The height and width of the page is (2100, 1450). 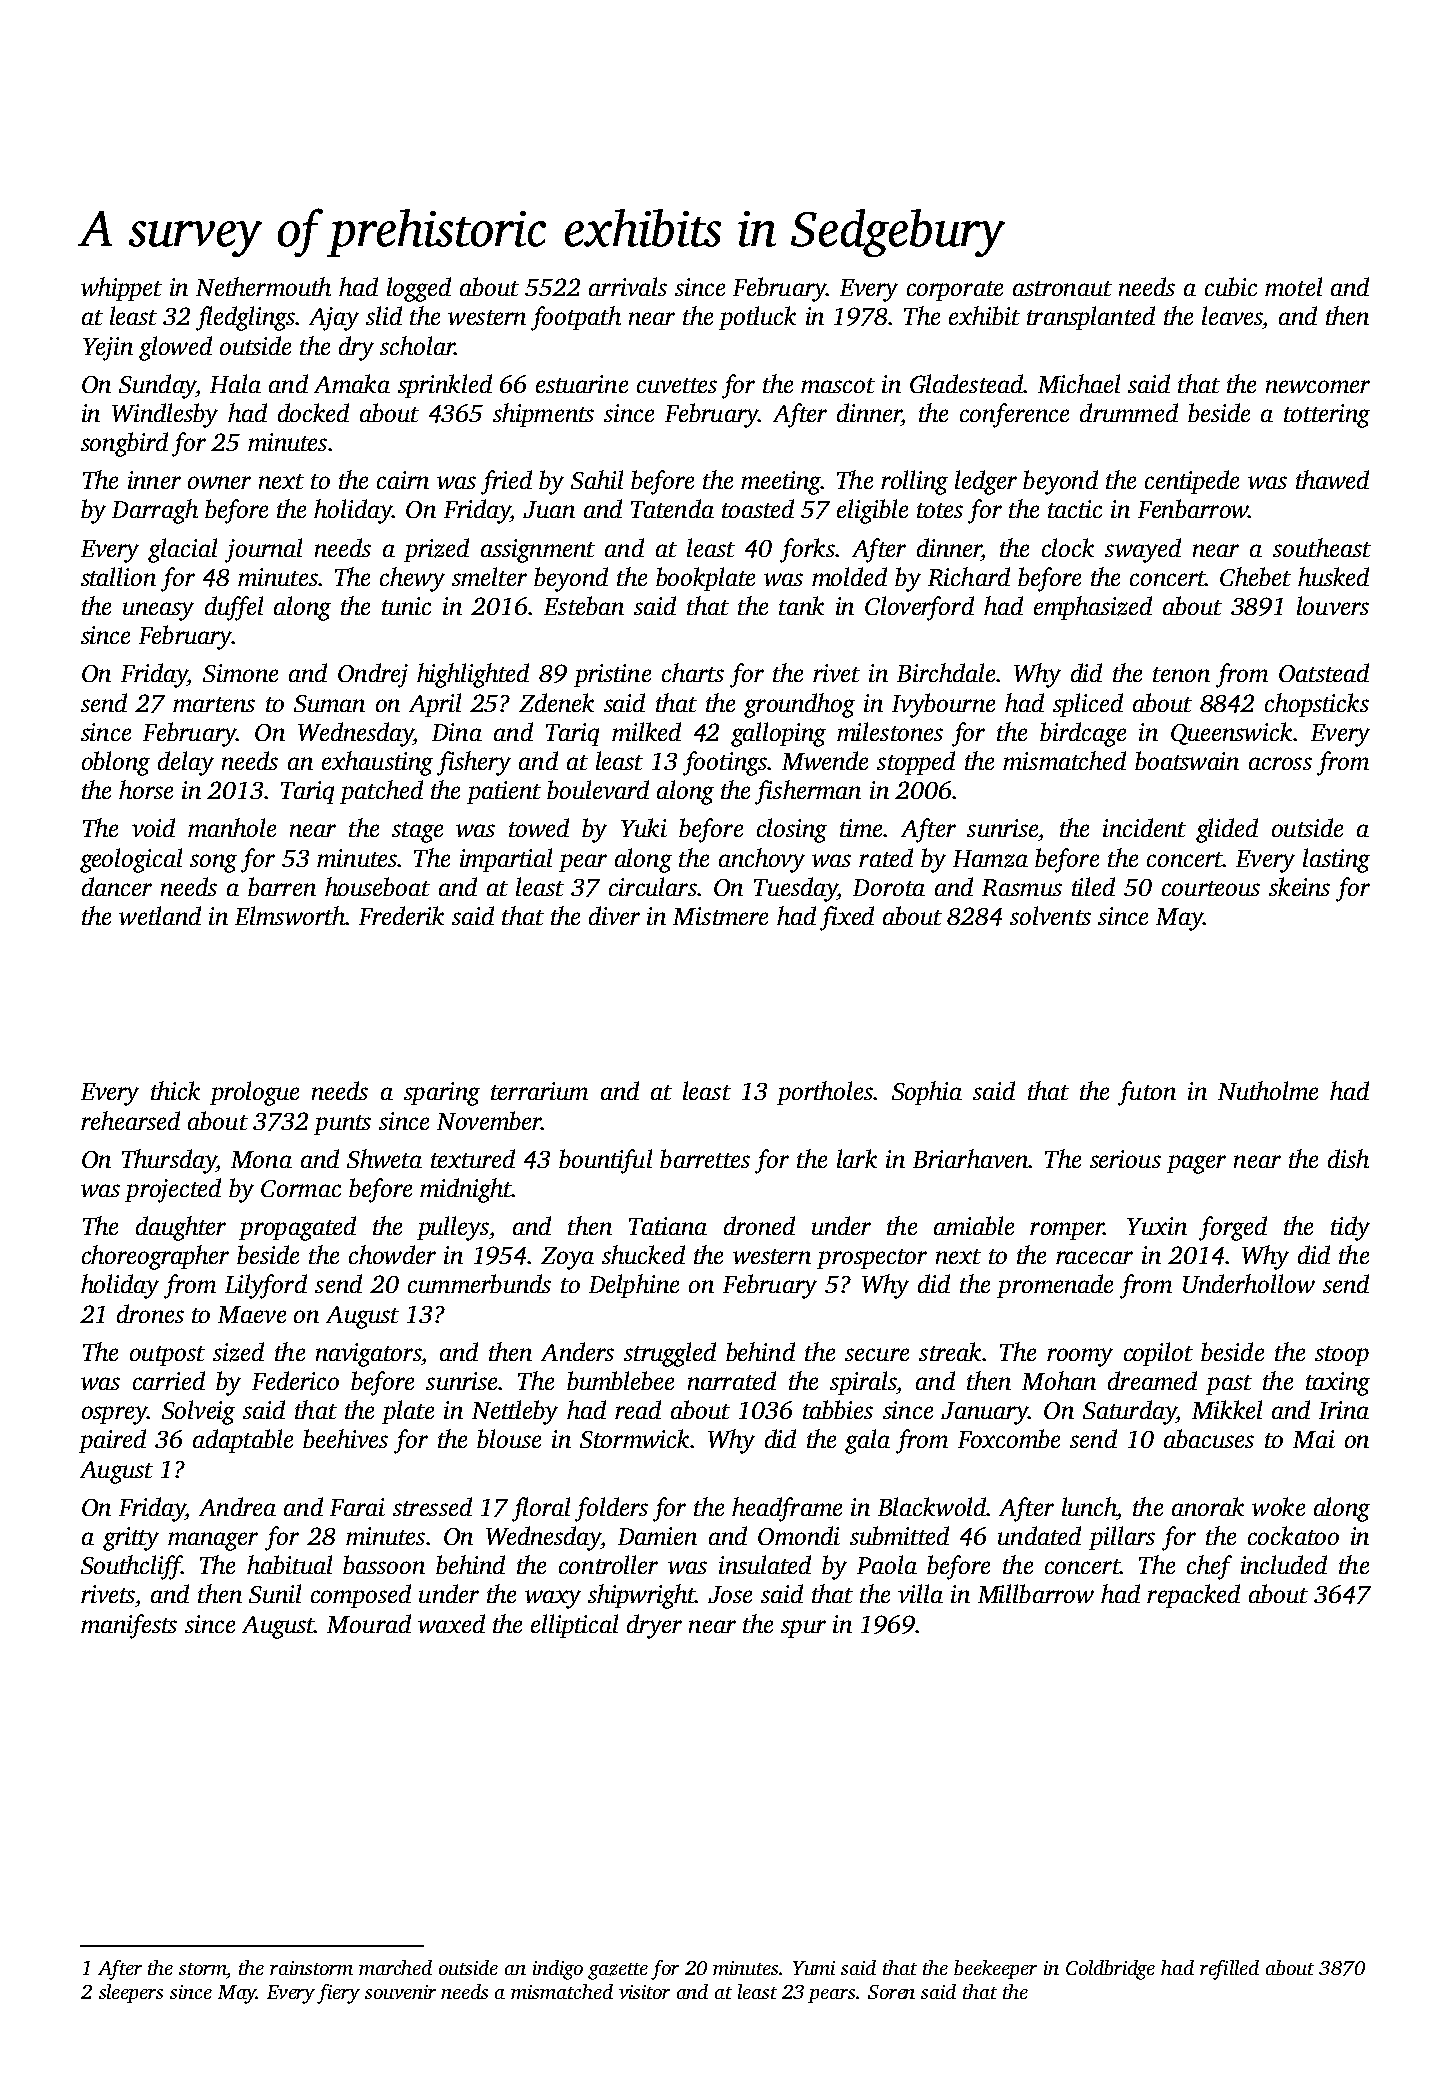 What do you see at coordinates (129, 1626) in the page?
I see `manifests` at bounding box center [129, 1626].
